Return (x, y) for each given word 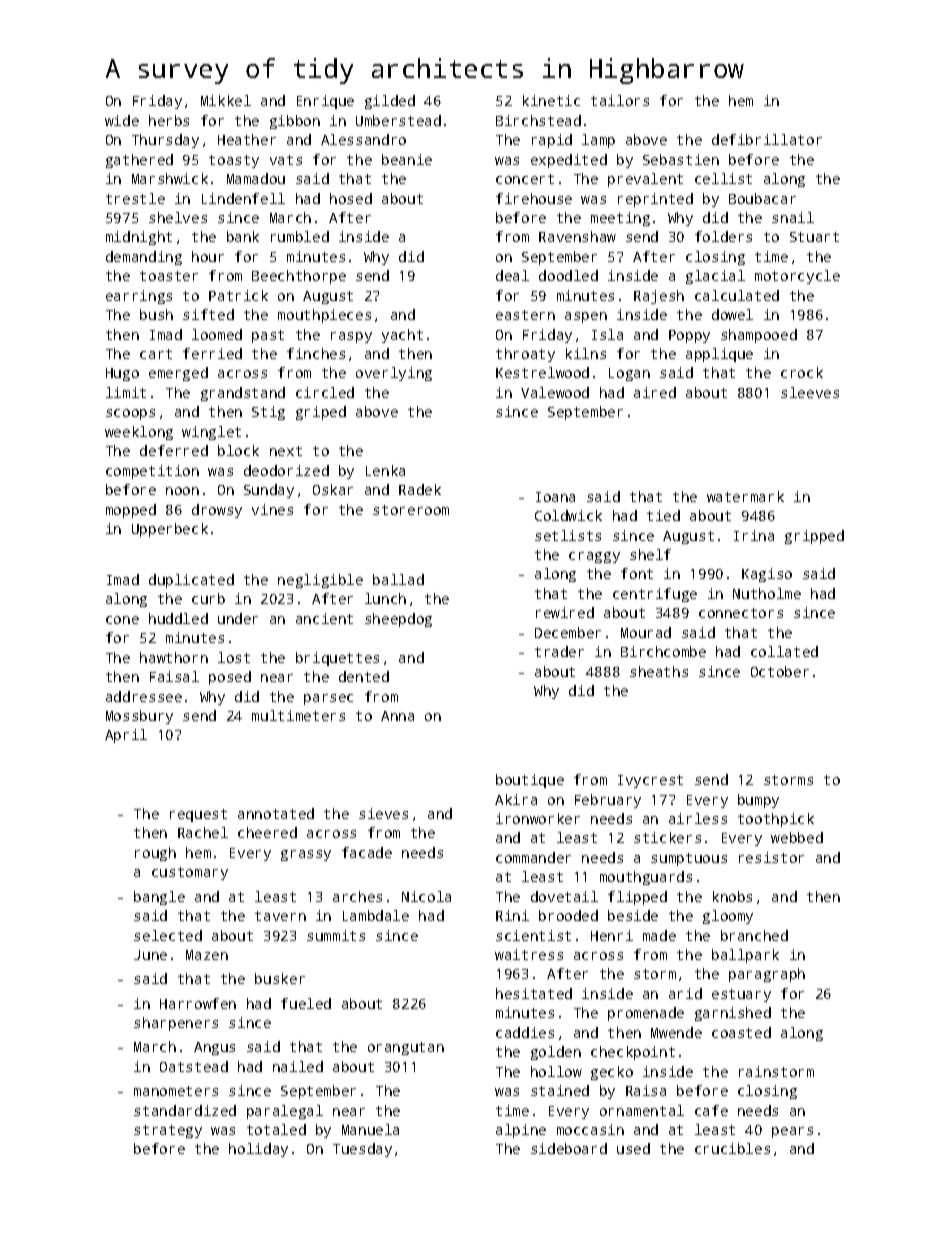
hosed (351, 198)
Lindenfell (243, 198)
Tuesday (362, 1150)
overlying (394, 374)
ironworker (538, 818)
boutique (530, 781)
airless (698, 818)
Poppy (689, 336)
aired (655, 392)
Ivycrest (650, 781)
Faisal (174, 676)
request (198, 815)
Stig (268, 413)
